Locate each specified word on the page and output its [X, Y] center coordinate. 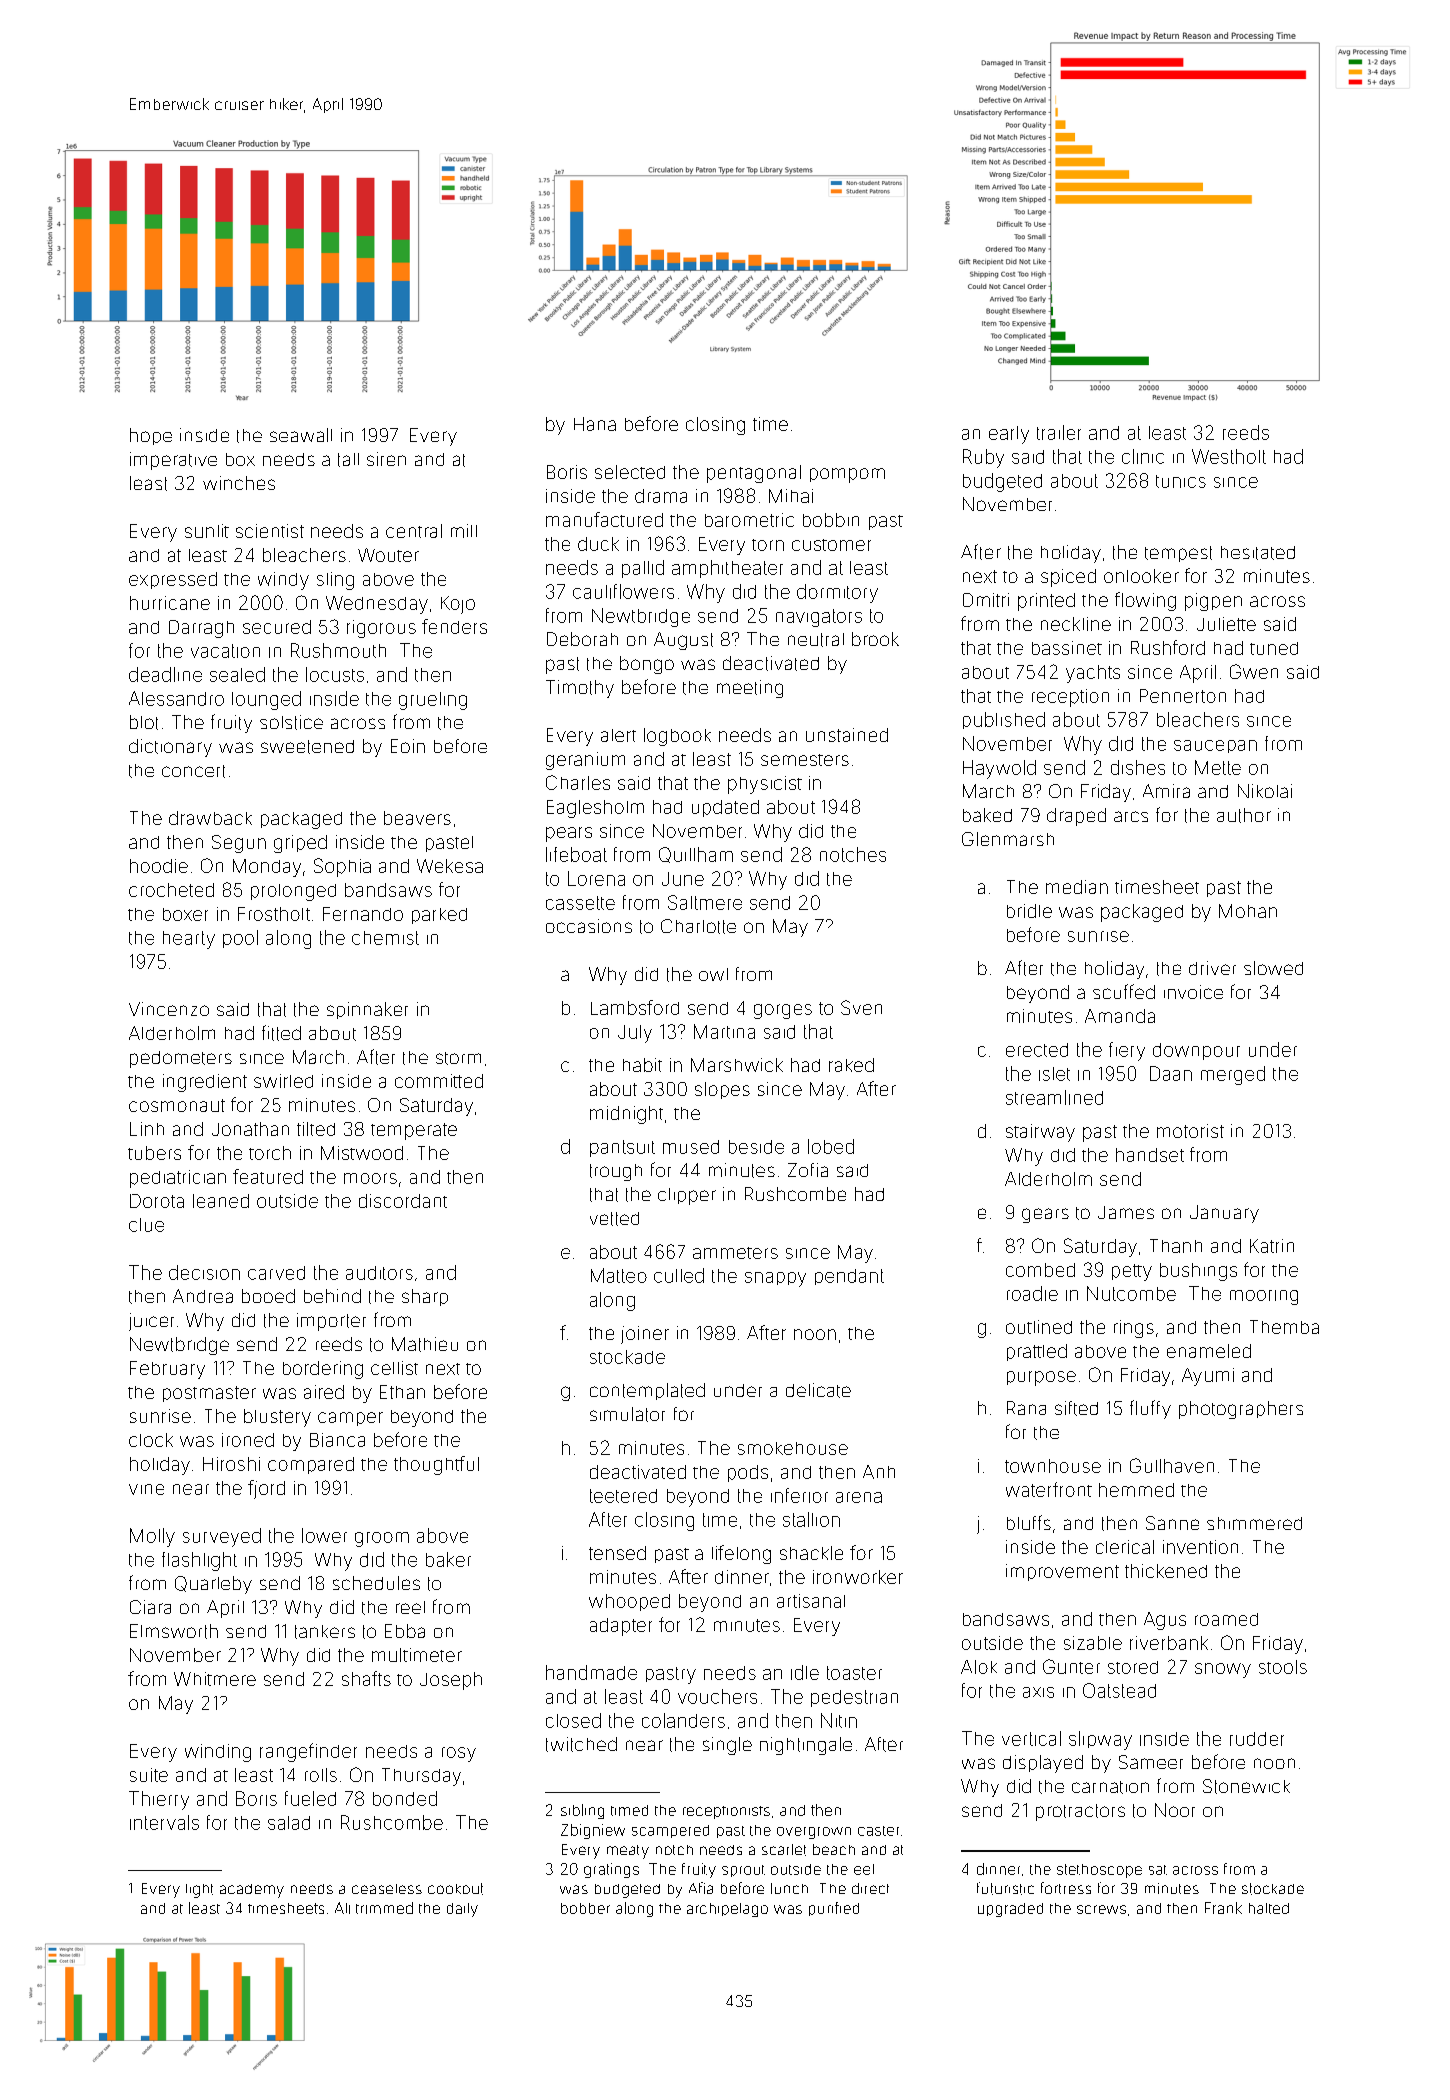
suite [149, 1775]
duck [598, 544]
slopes [722, 1090]
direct [870, 1888]
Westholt [1229, 456]
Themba [1284, 1327]
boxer [185, 914]
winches [239, 483]
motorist [1190, 1131]
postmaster [209, 1394]
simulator [627, 1414]
